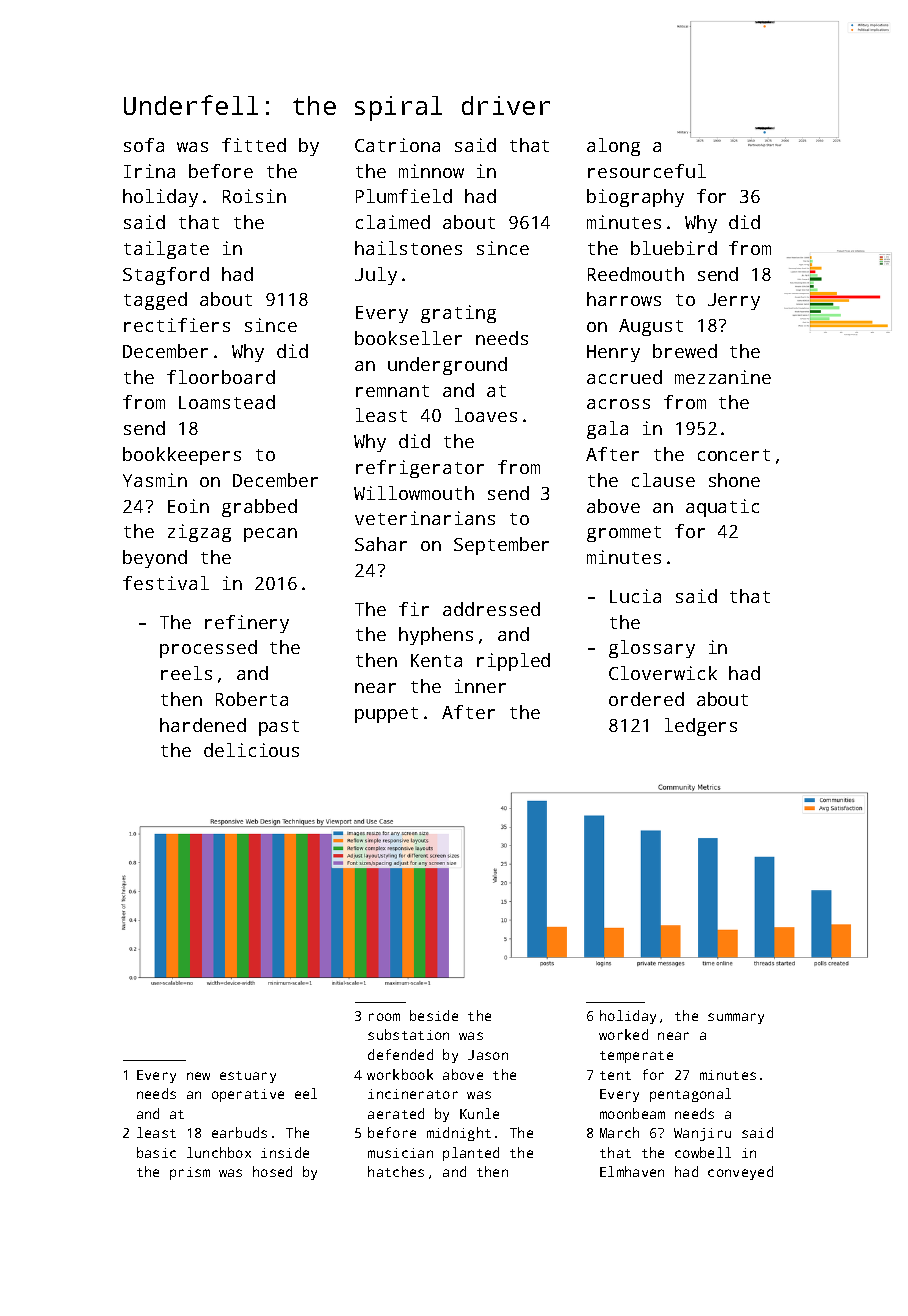 This screenshot has width=908, height=1316. Describe the element at coordinates (384, 1017) in the screenshot. I see `room` at that location.
